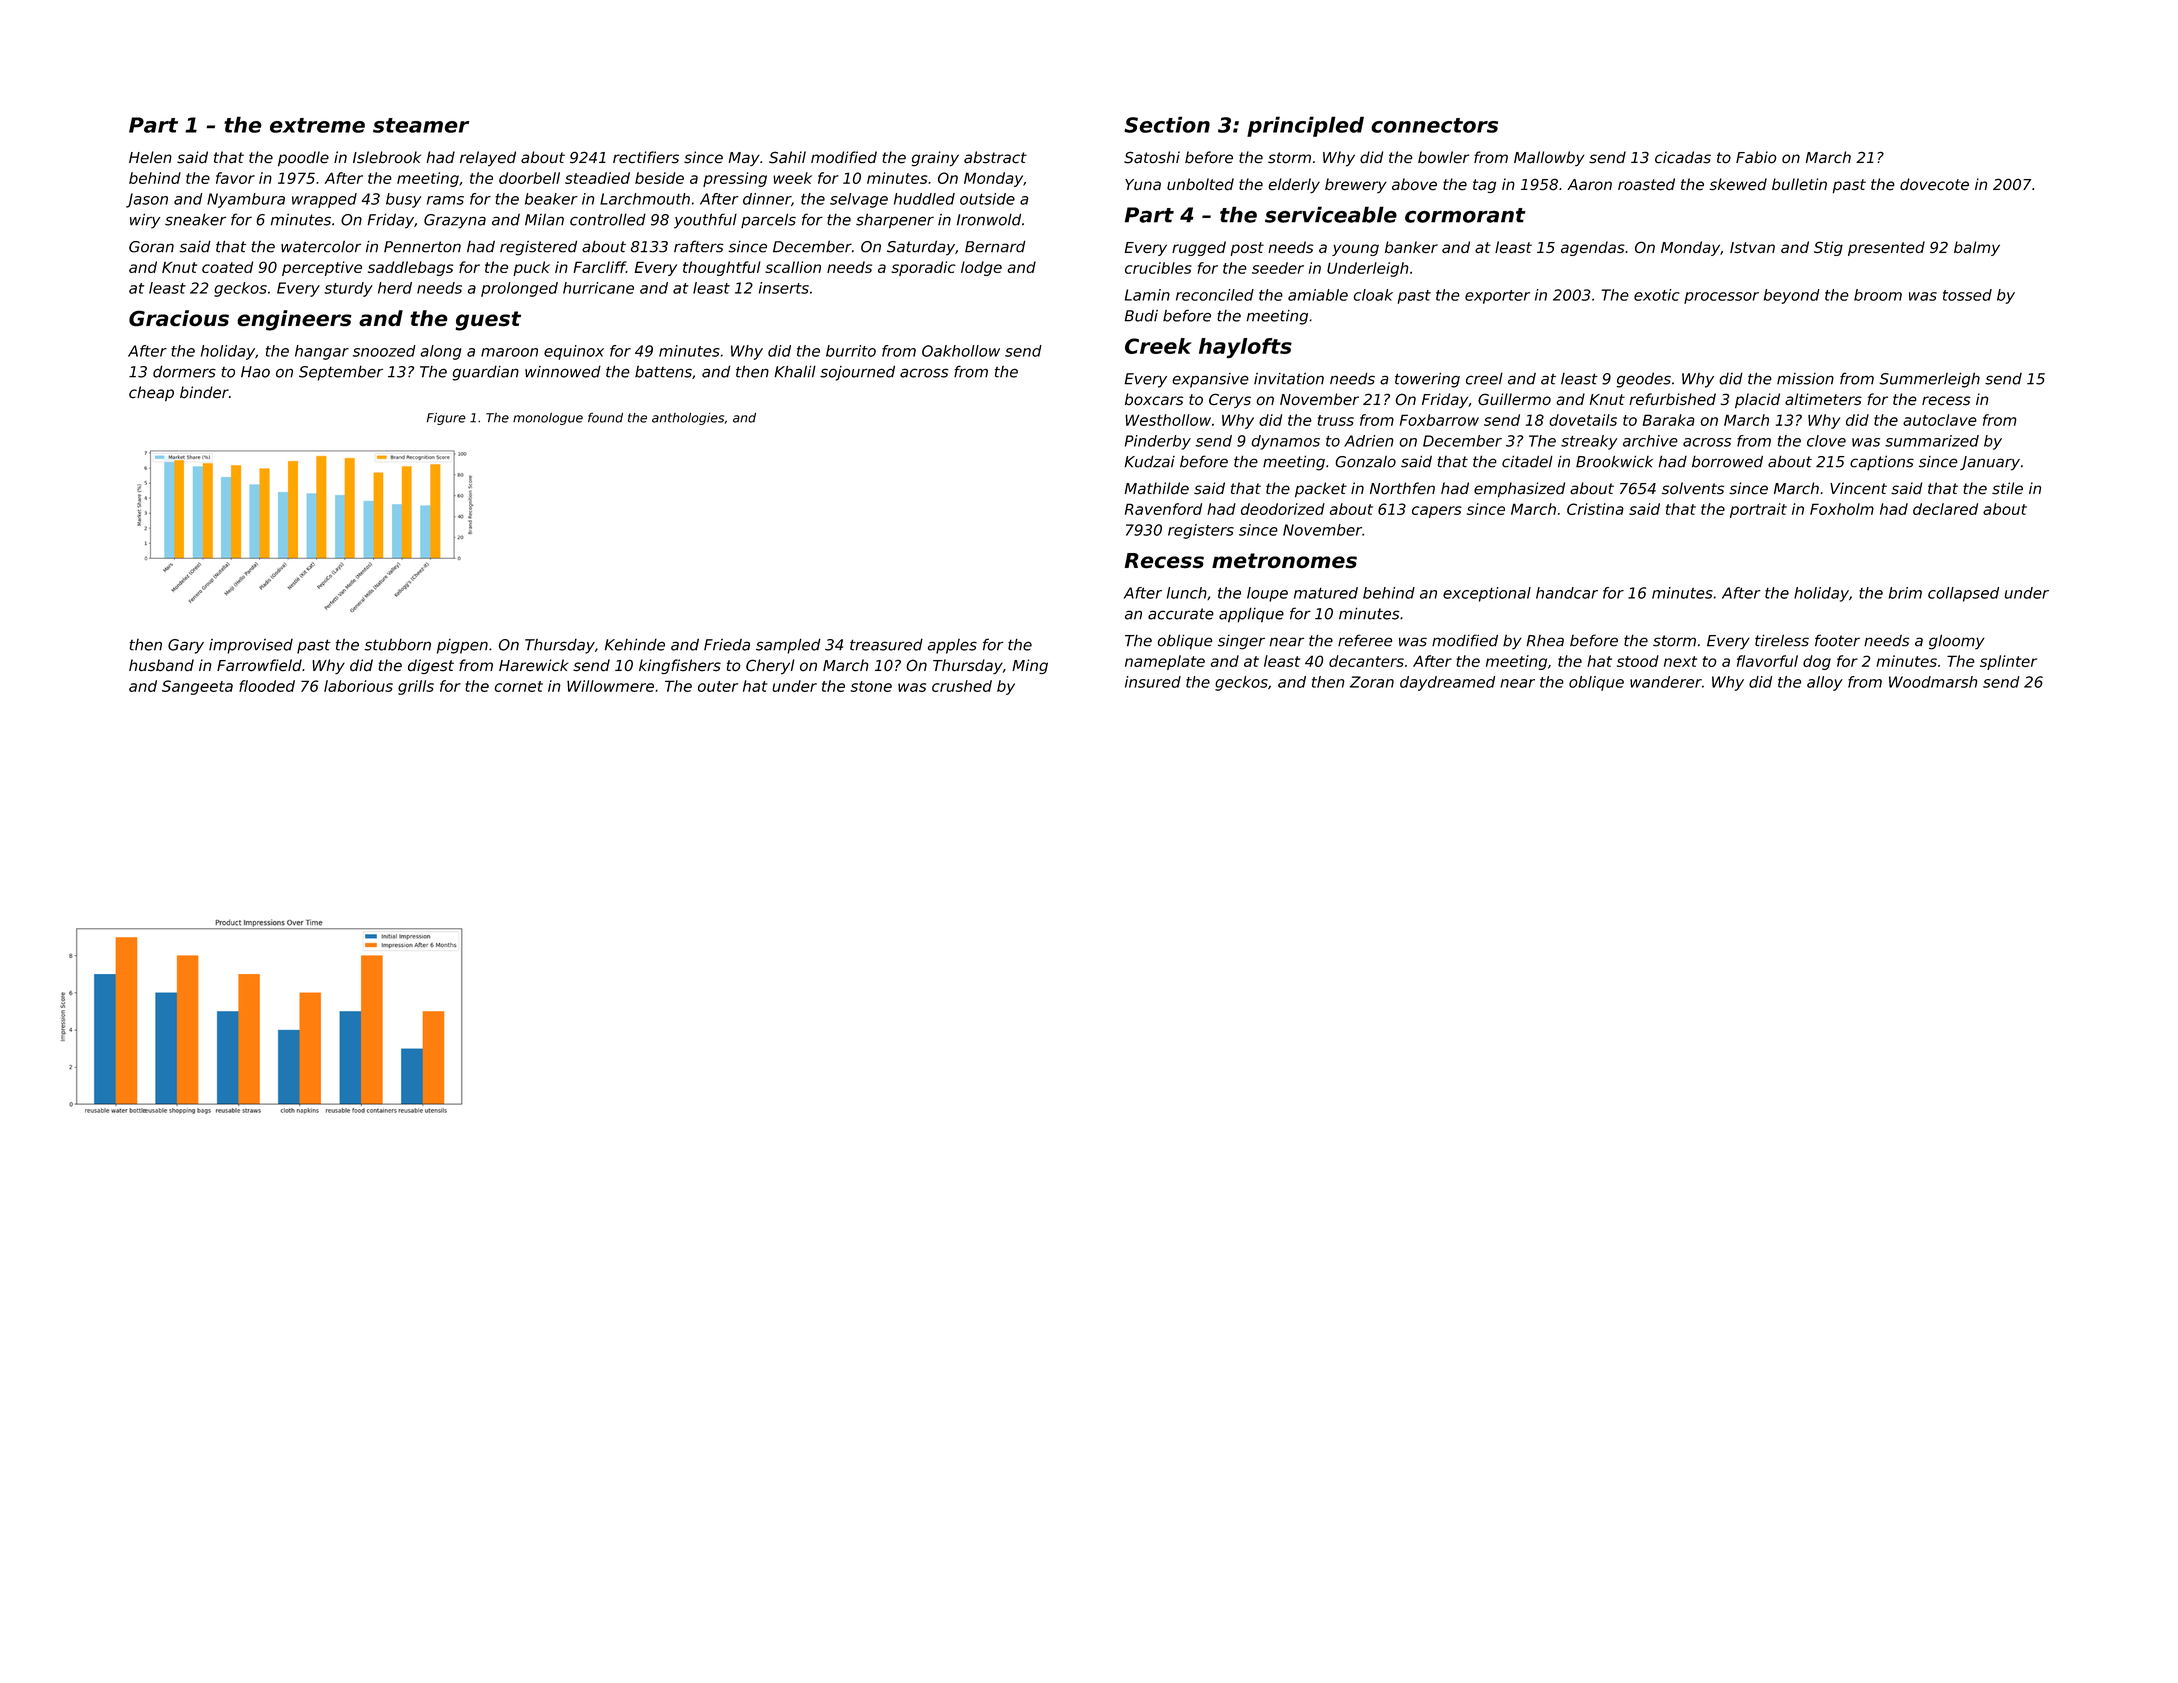 Image resolution: width=2178 pixels, height=1683 pixels. What do you see at coordinates (151, 247) in the image?
I see `Goran` at bounding box center [151, 247].
